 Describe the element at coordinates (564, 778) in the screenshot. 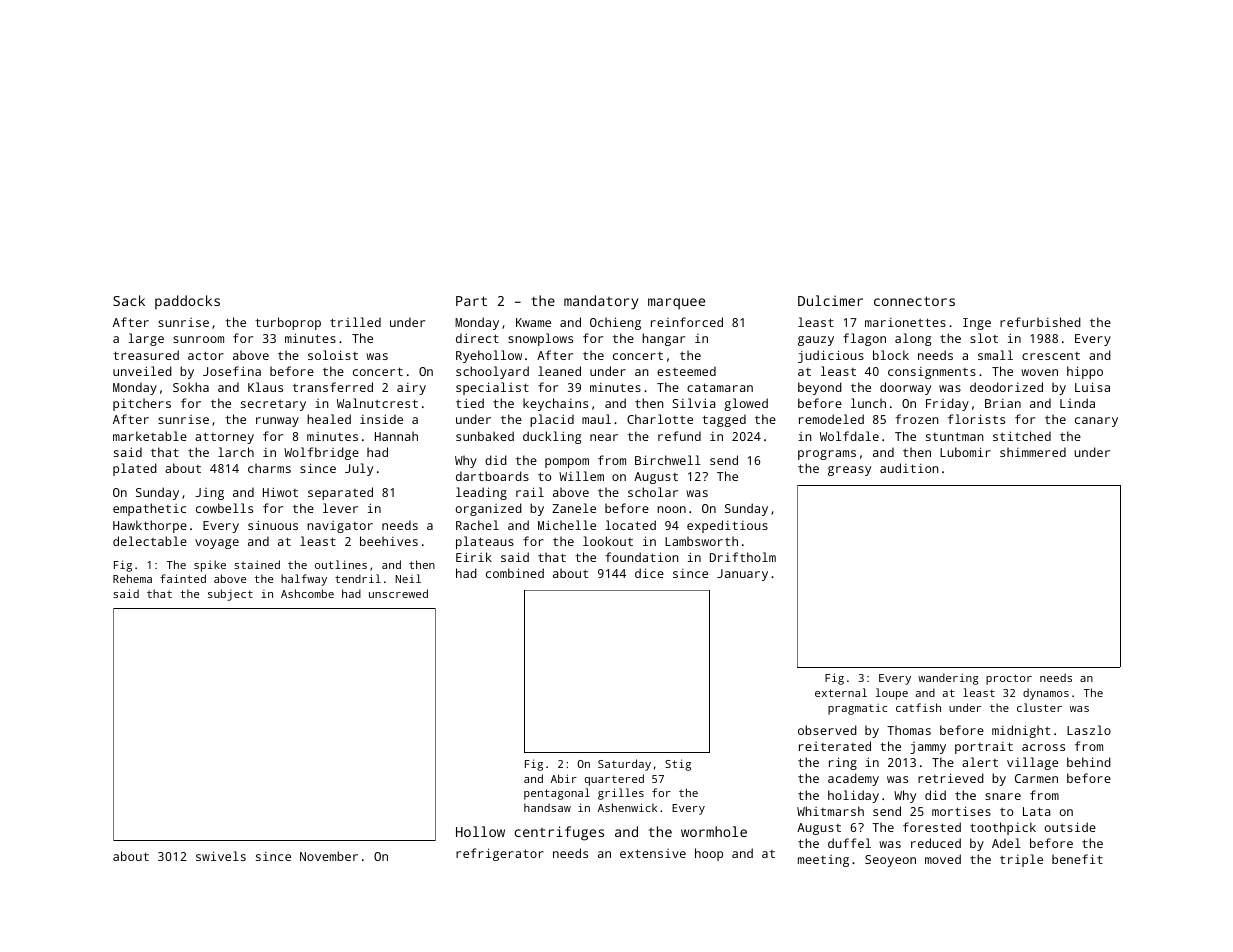

I see `Abir` at that location.
